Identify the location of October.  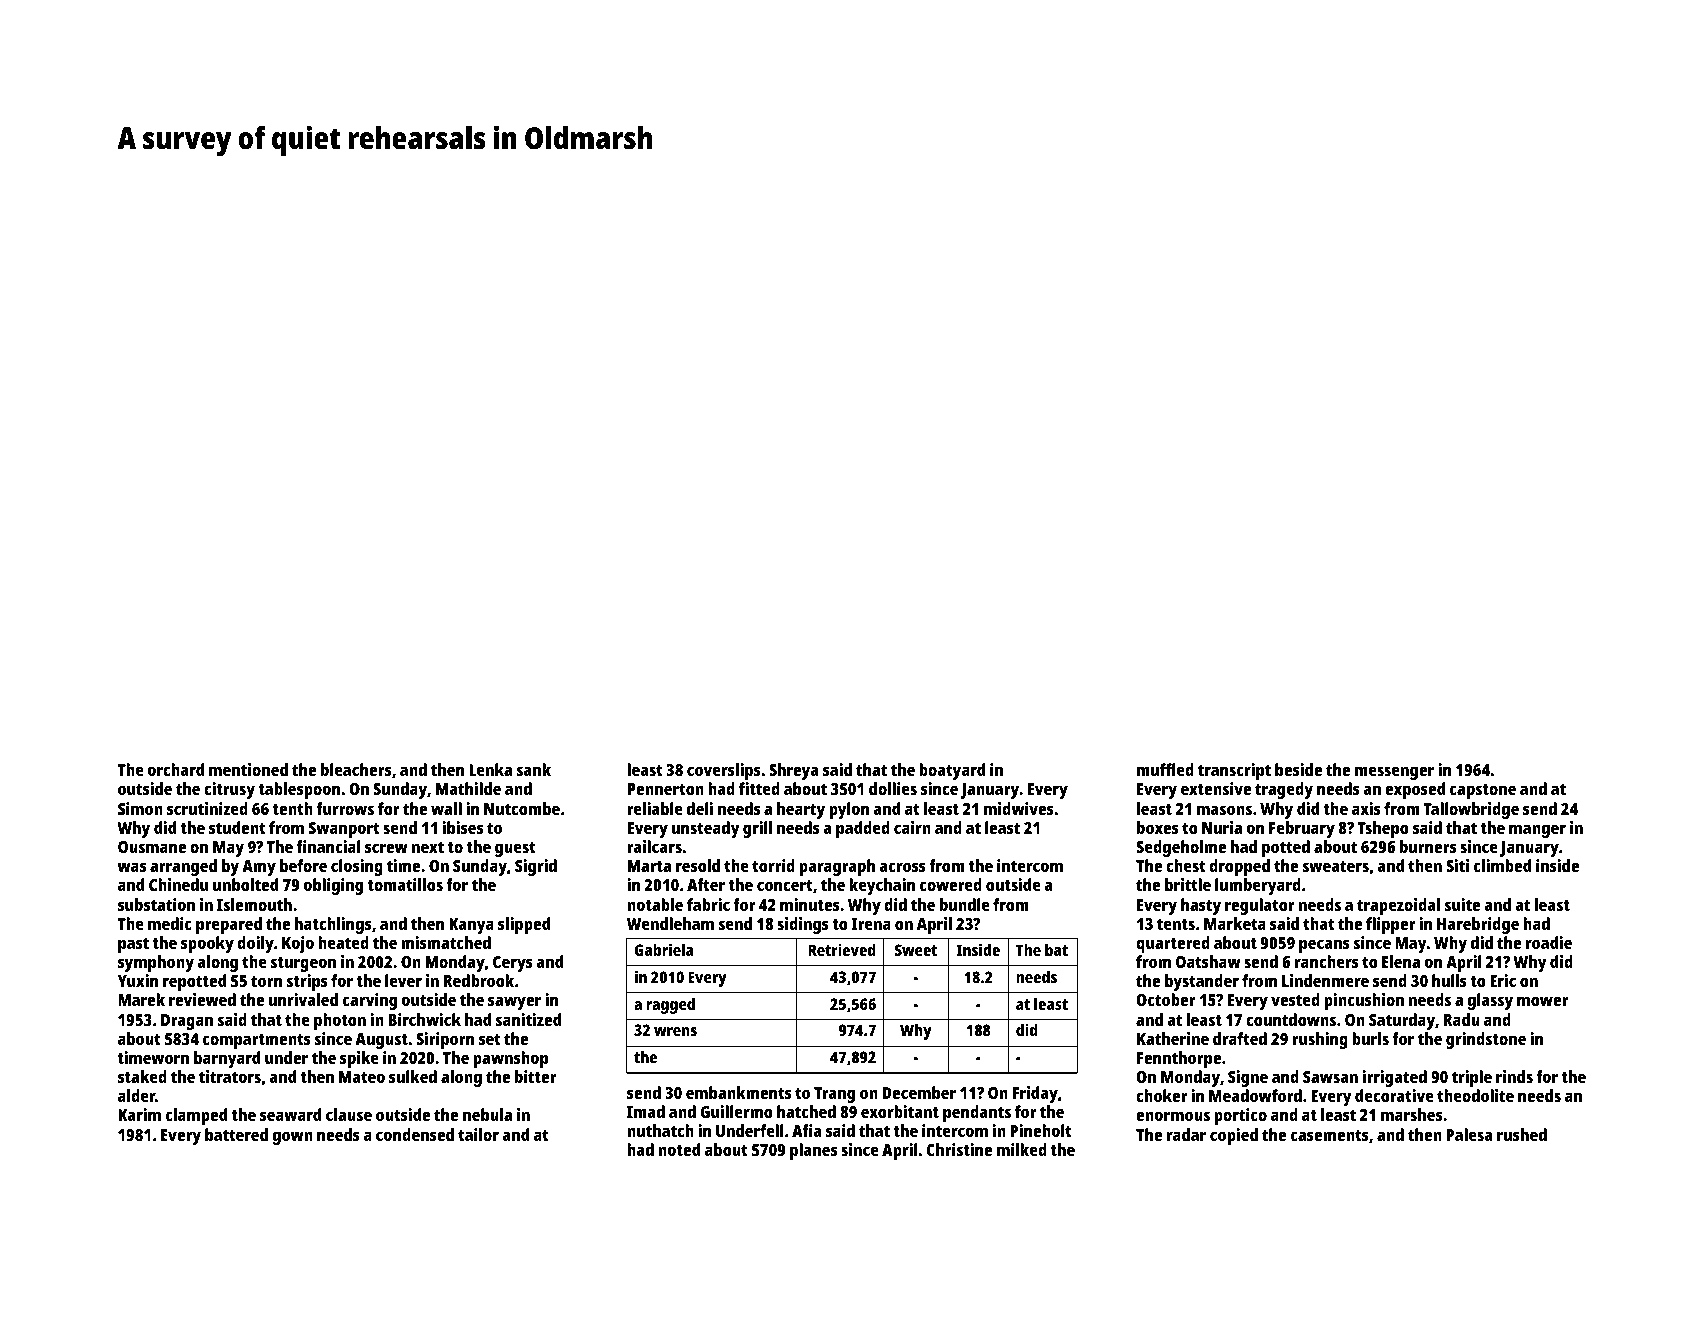
(1166, 999).
